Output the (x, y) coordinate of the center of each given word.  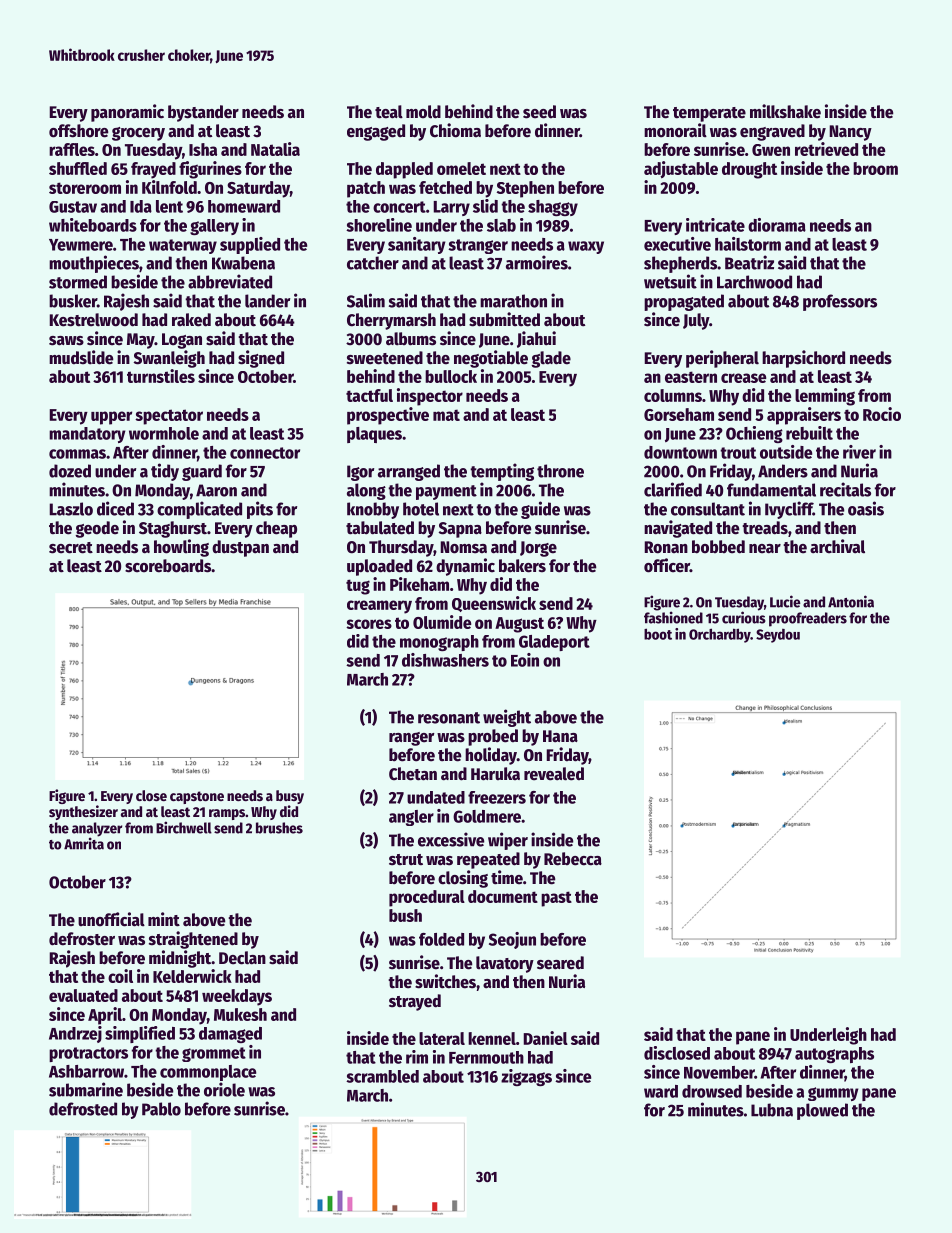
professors (840, 302)
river (859, 452)
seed (539, 112)
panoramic (127, 113)
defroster (82, 939)
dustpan (240, 548)
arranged (409, 472)
